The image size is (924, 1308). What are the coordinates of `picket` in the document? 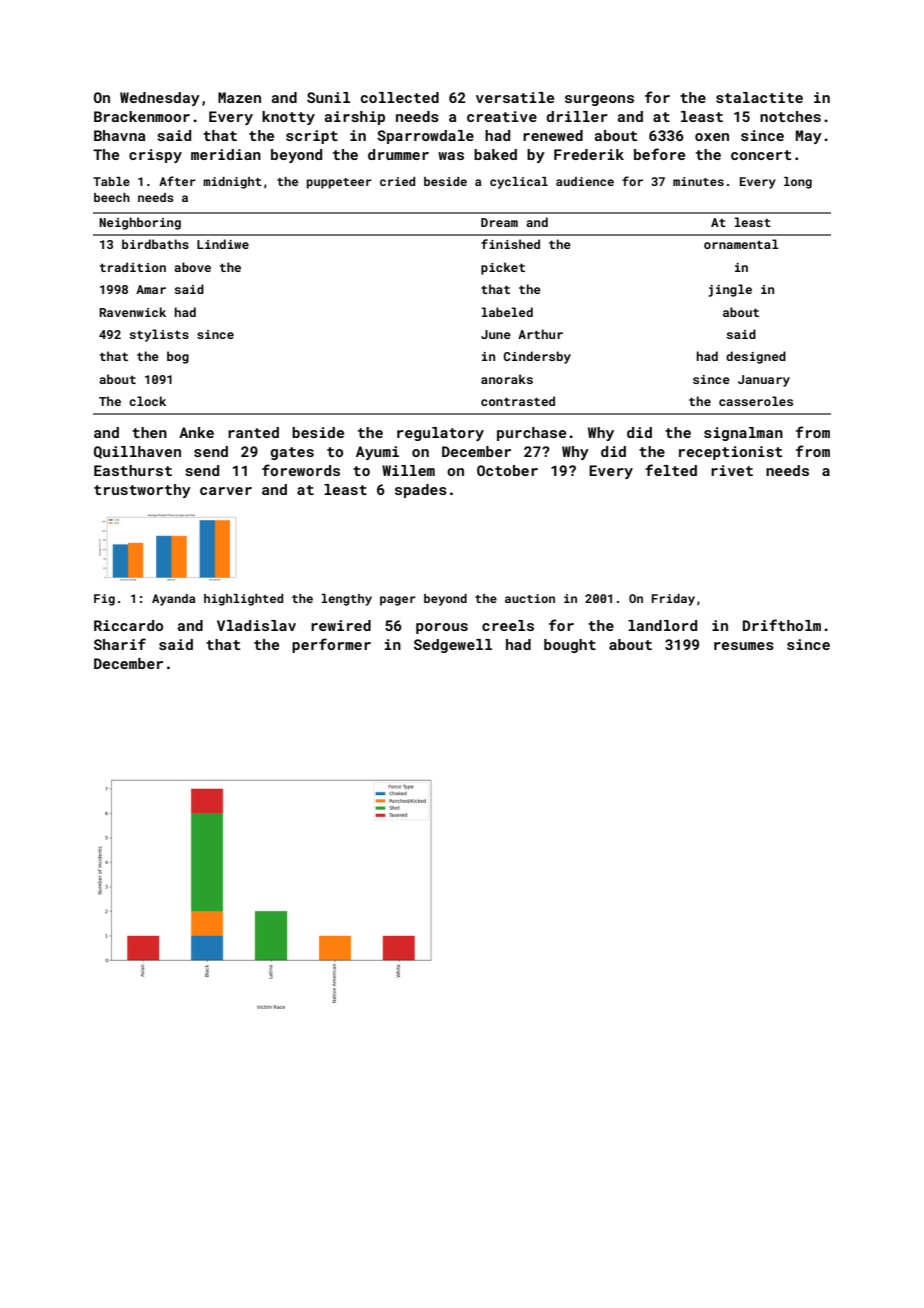 It's located at (503, 268).
